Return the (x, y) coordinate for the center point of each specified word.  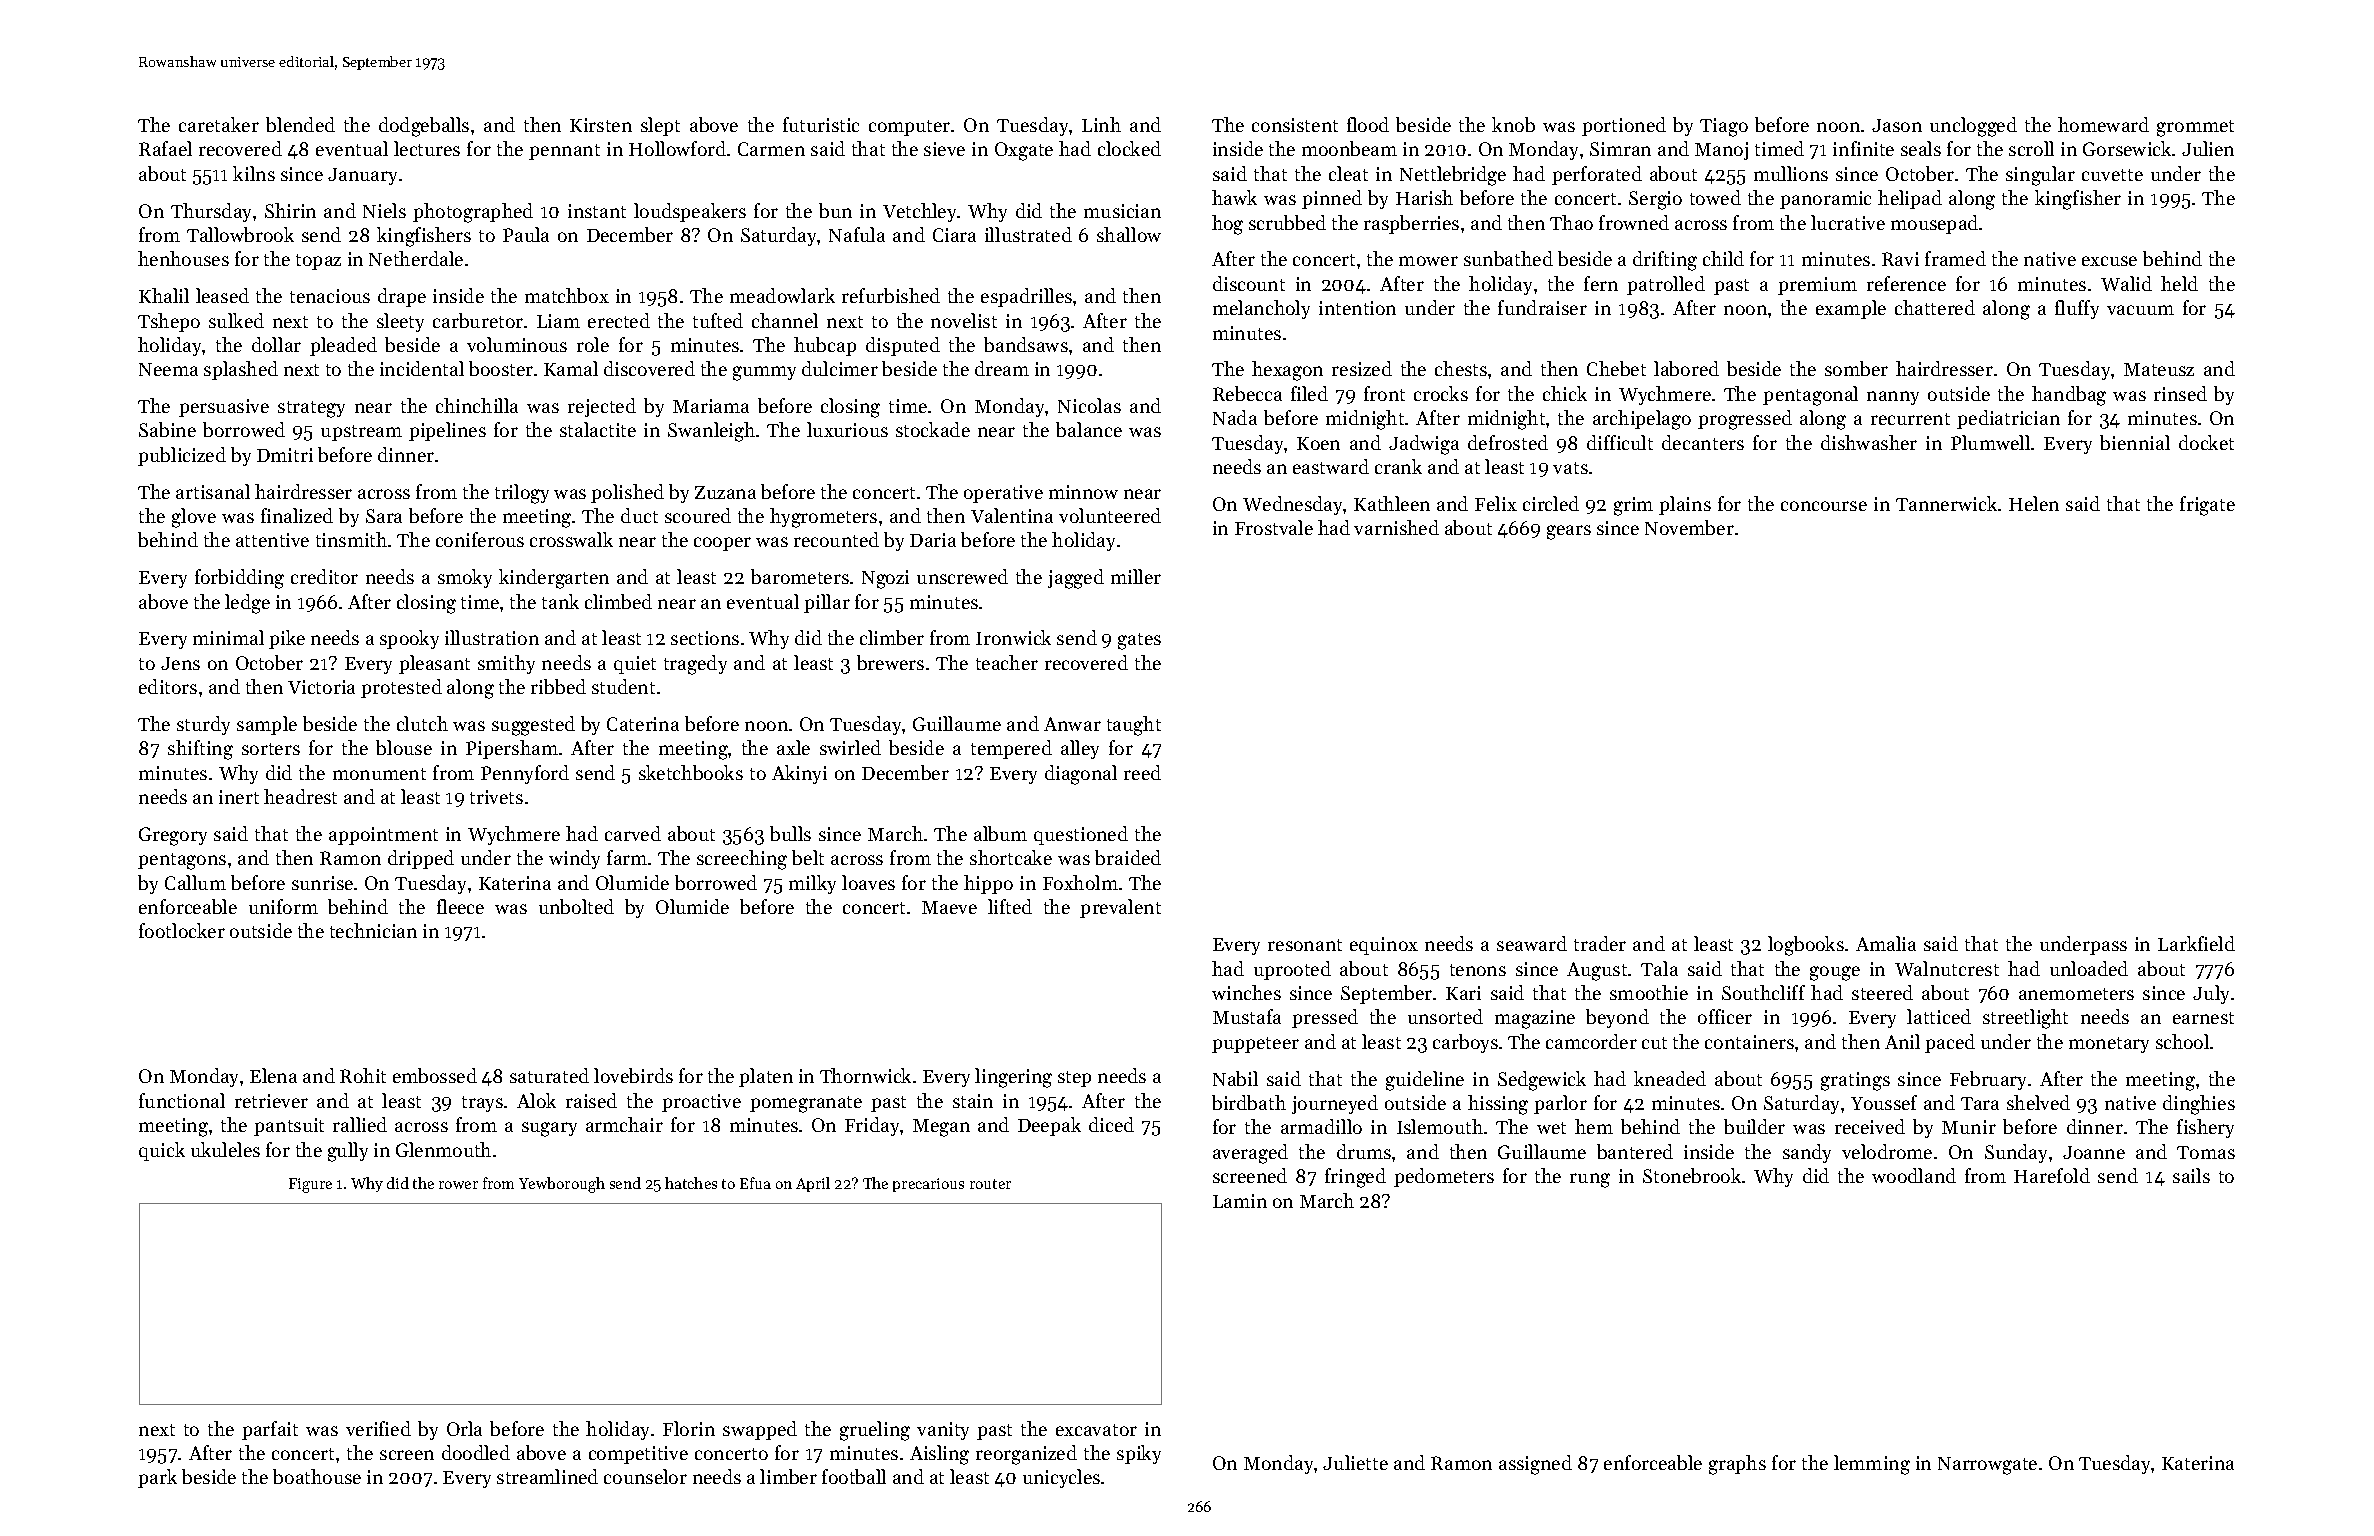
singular (2040, 176)
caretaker (219, 124)
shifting (200, 750)
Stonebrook (1692, 1175)
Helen (2034, 503)
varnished (1396, 527)
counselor (645, 1476)
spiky (1139, 1454)
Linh (1101, 124)
